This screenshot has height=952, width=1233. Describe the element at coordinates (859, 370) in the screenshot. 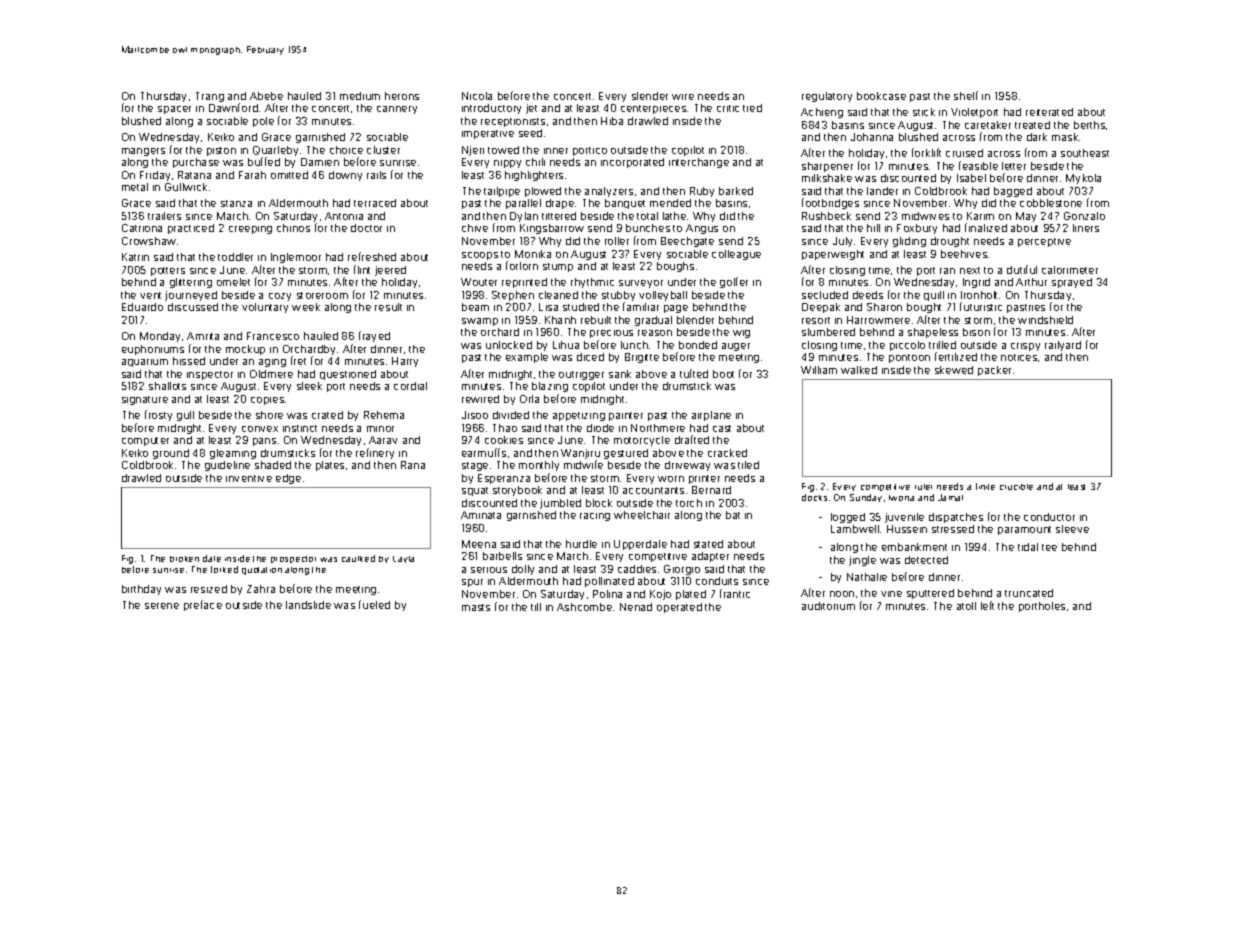

I see `walked` at that location.
